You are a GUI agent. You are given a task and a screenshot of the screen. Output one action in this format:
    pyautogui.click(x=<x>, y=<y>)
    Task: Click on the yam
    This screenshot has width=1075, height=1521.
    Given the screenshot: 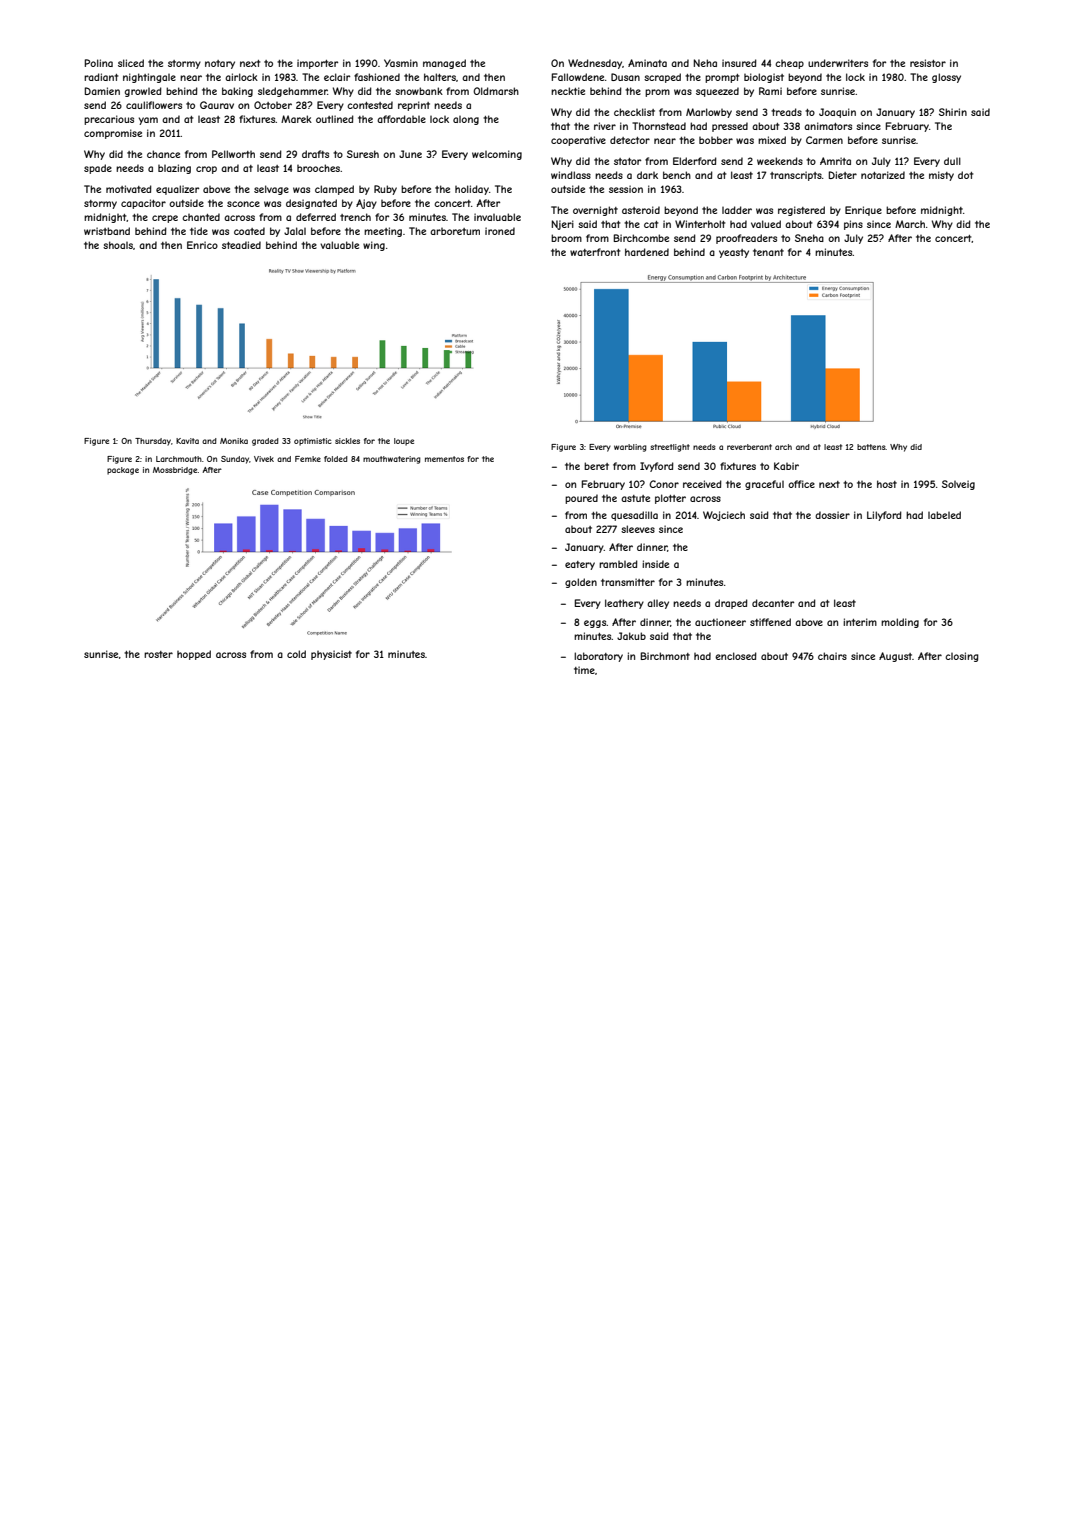 What is the action you would take?
    pyautogui.click(x=148, y=121)
